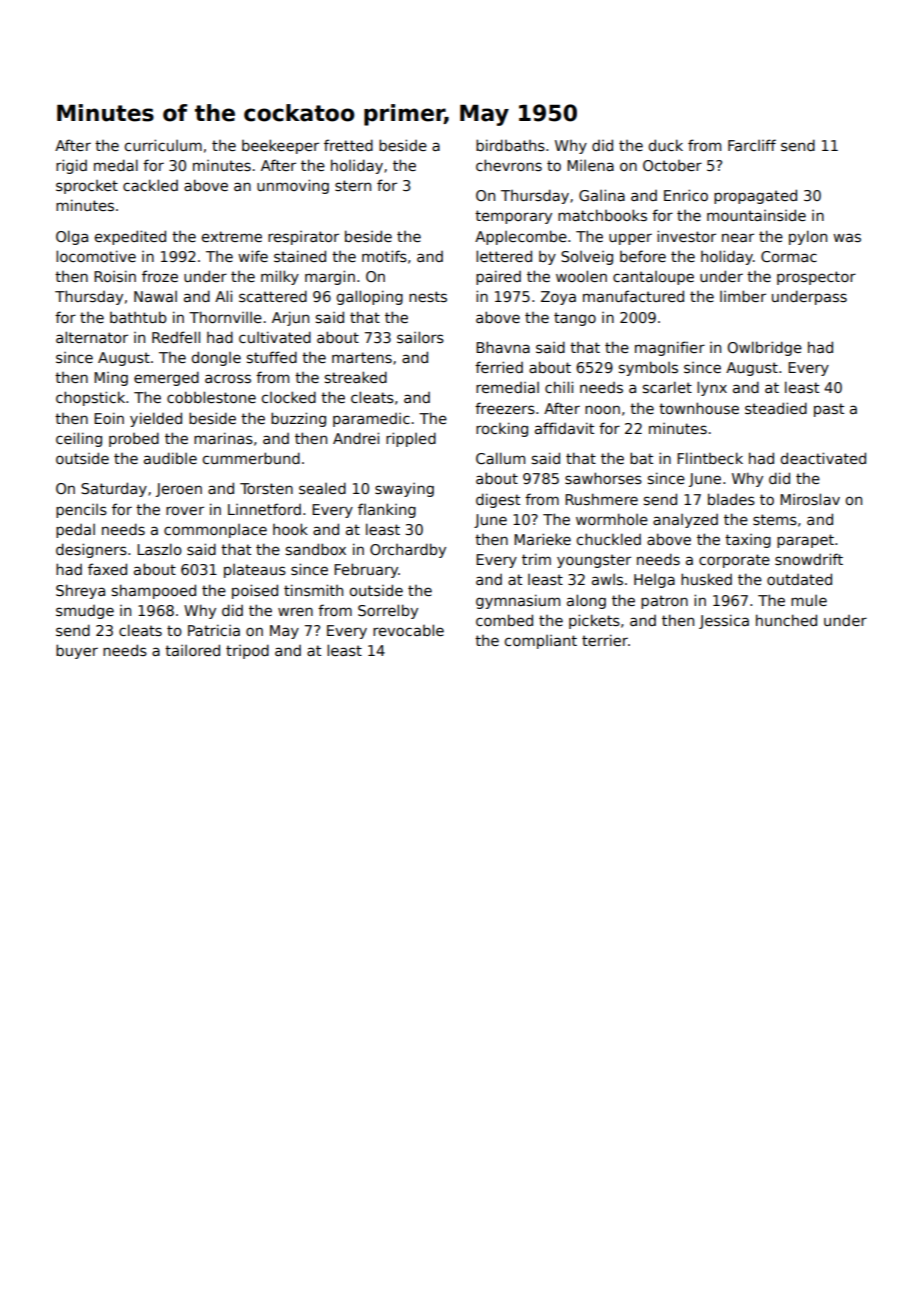  What do you see at coordinates (247, 651) in the screenshot?
I see `tripod` at bounding box center [247, 651].
